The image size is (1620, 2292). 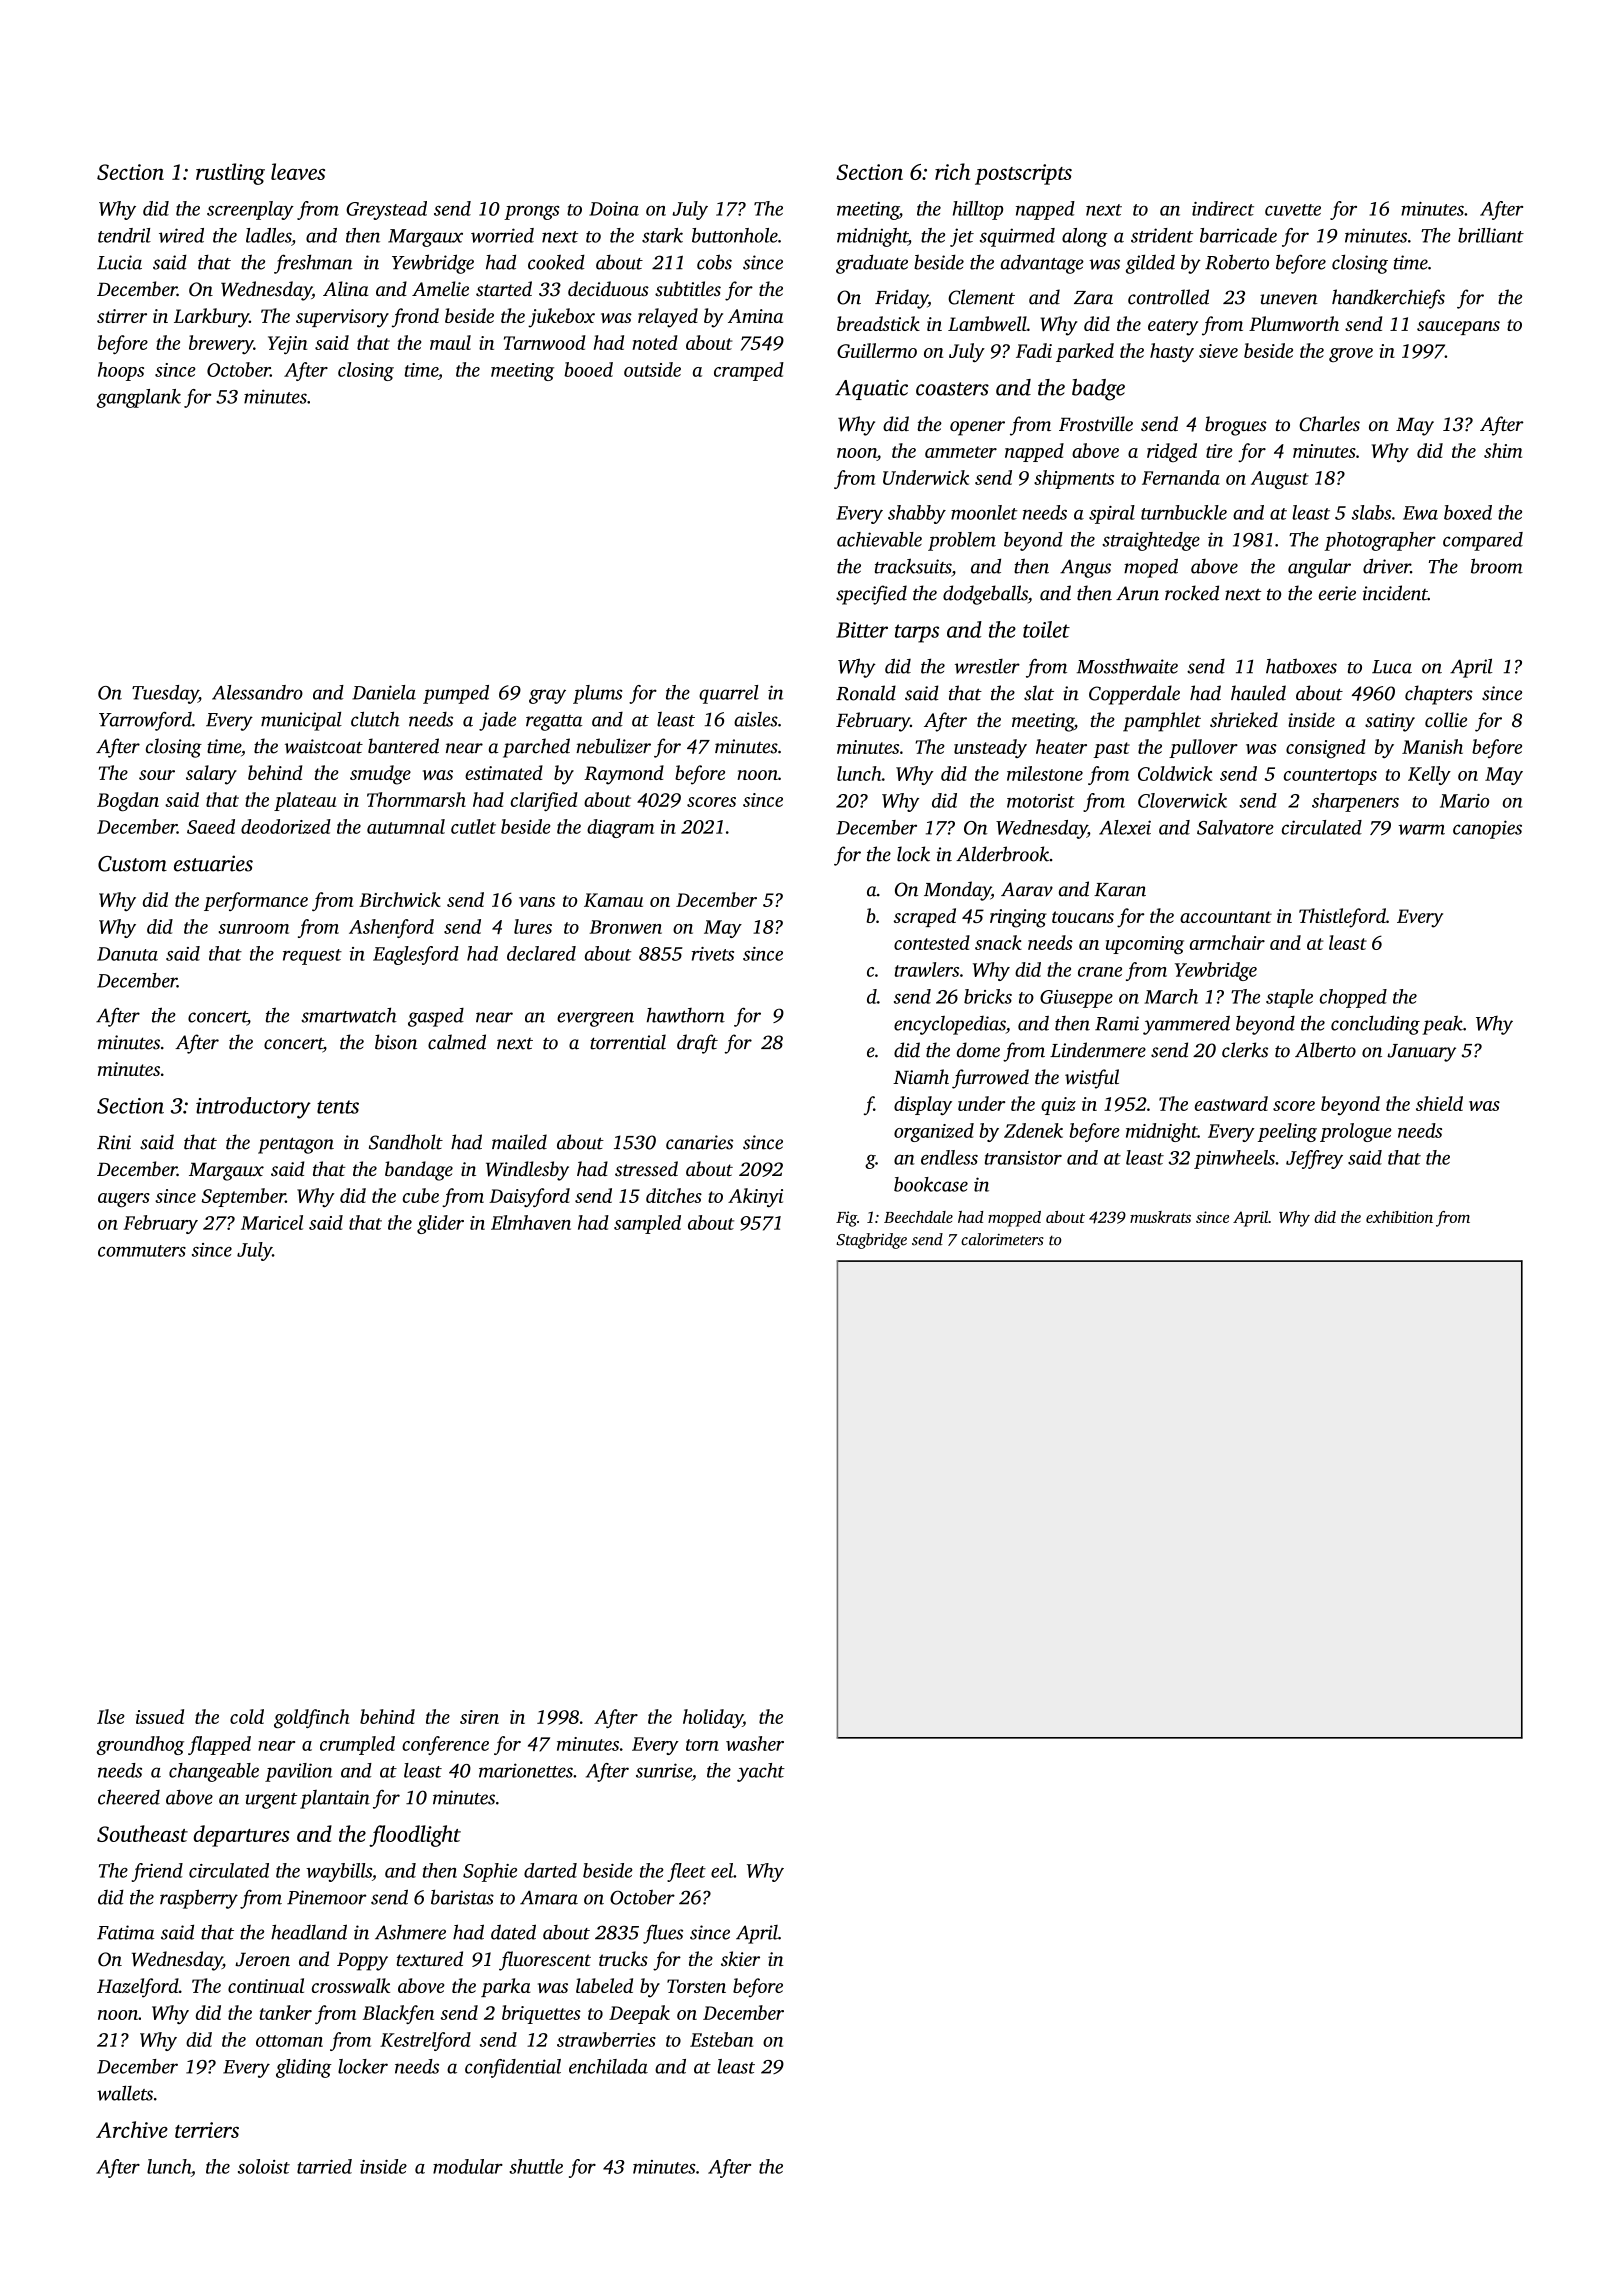 I want to click on concluding, so click(x=1375, y=1025).
